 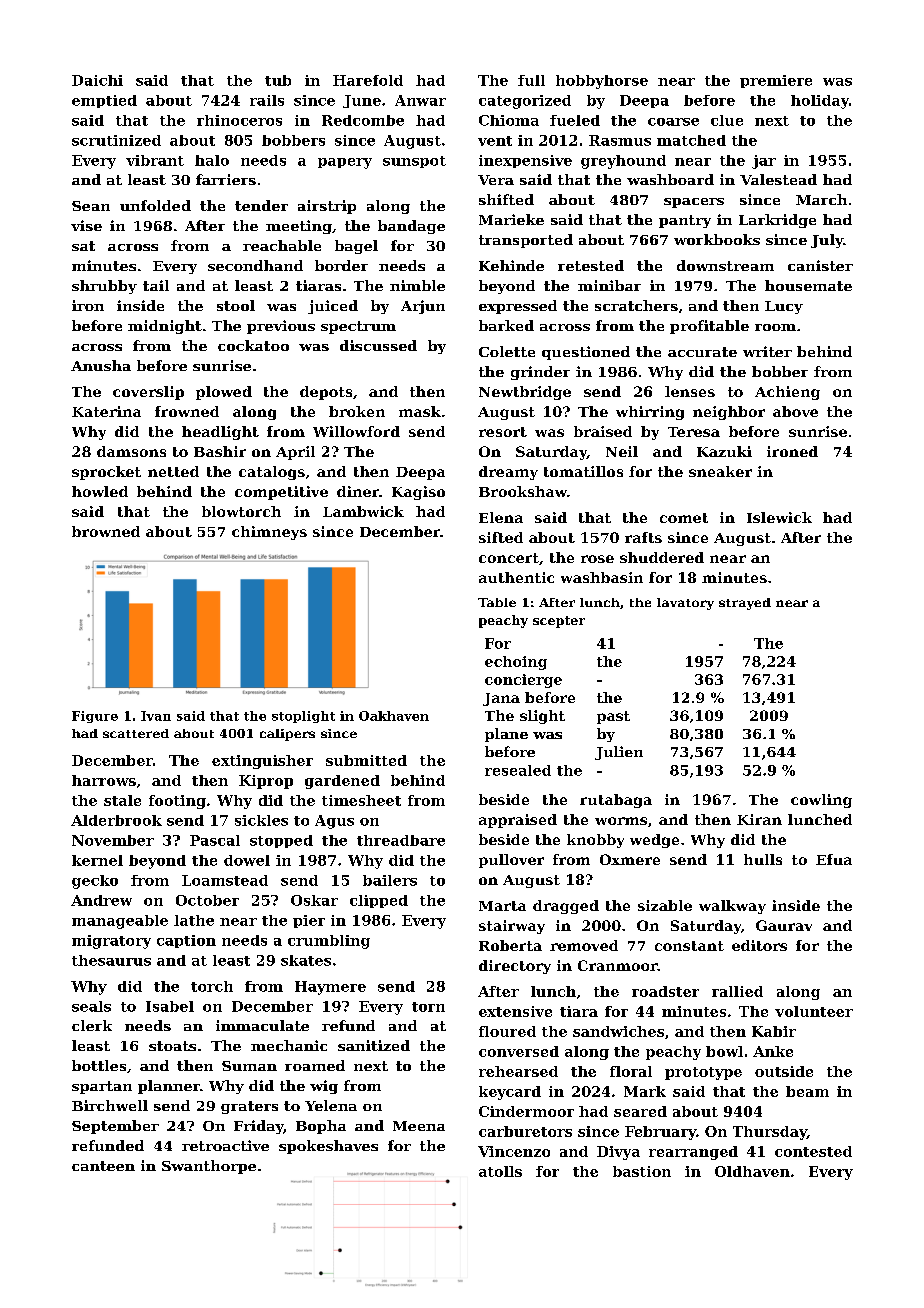 I want to click on holiday, so click(x=820, y=102).
